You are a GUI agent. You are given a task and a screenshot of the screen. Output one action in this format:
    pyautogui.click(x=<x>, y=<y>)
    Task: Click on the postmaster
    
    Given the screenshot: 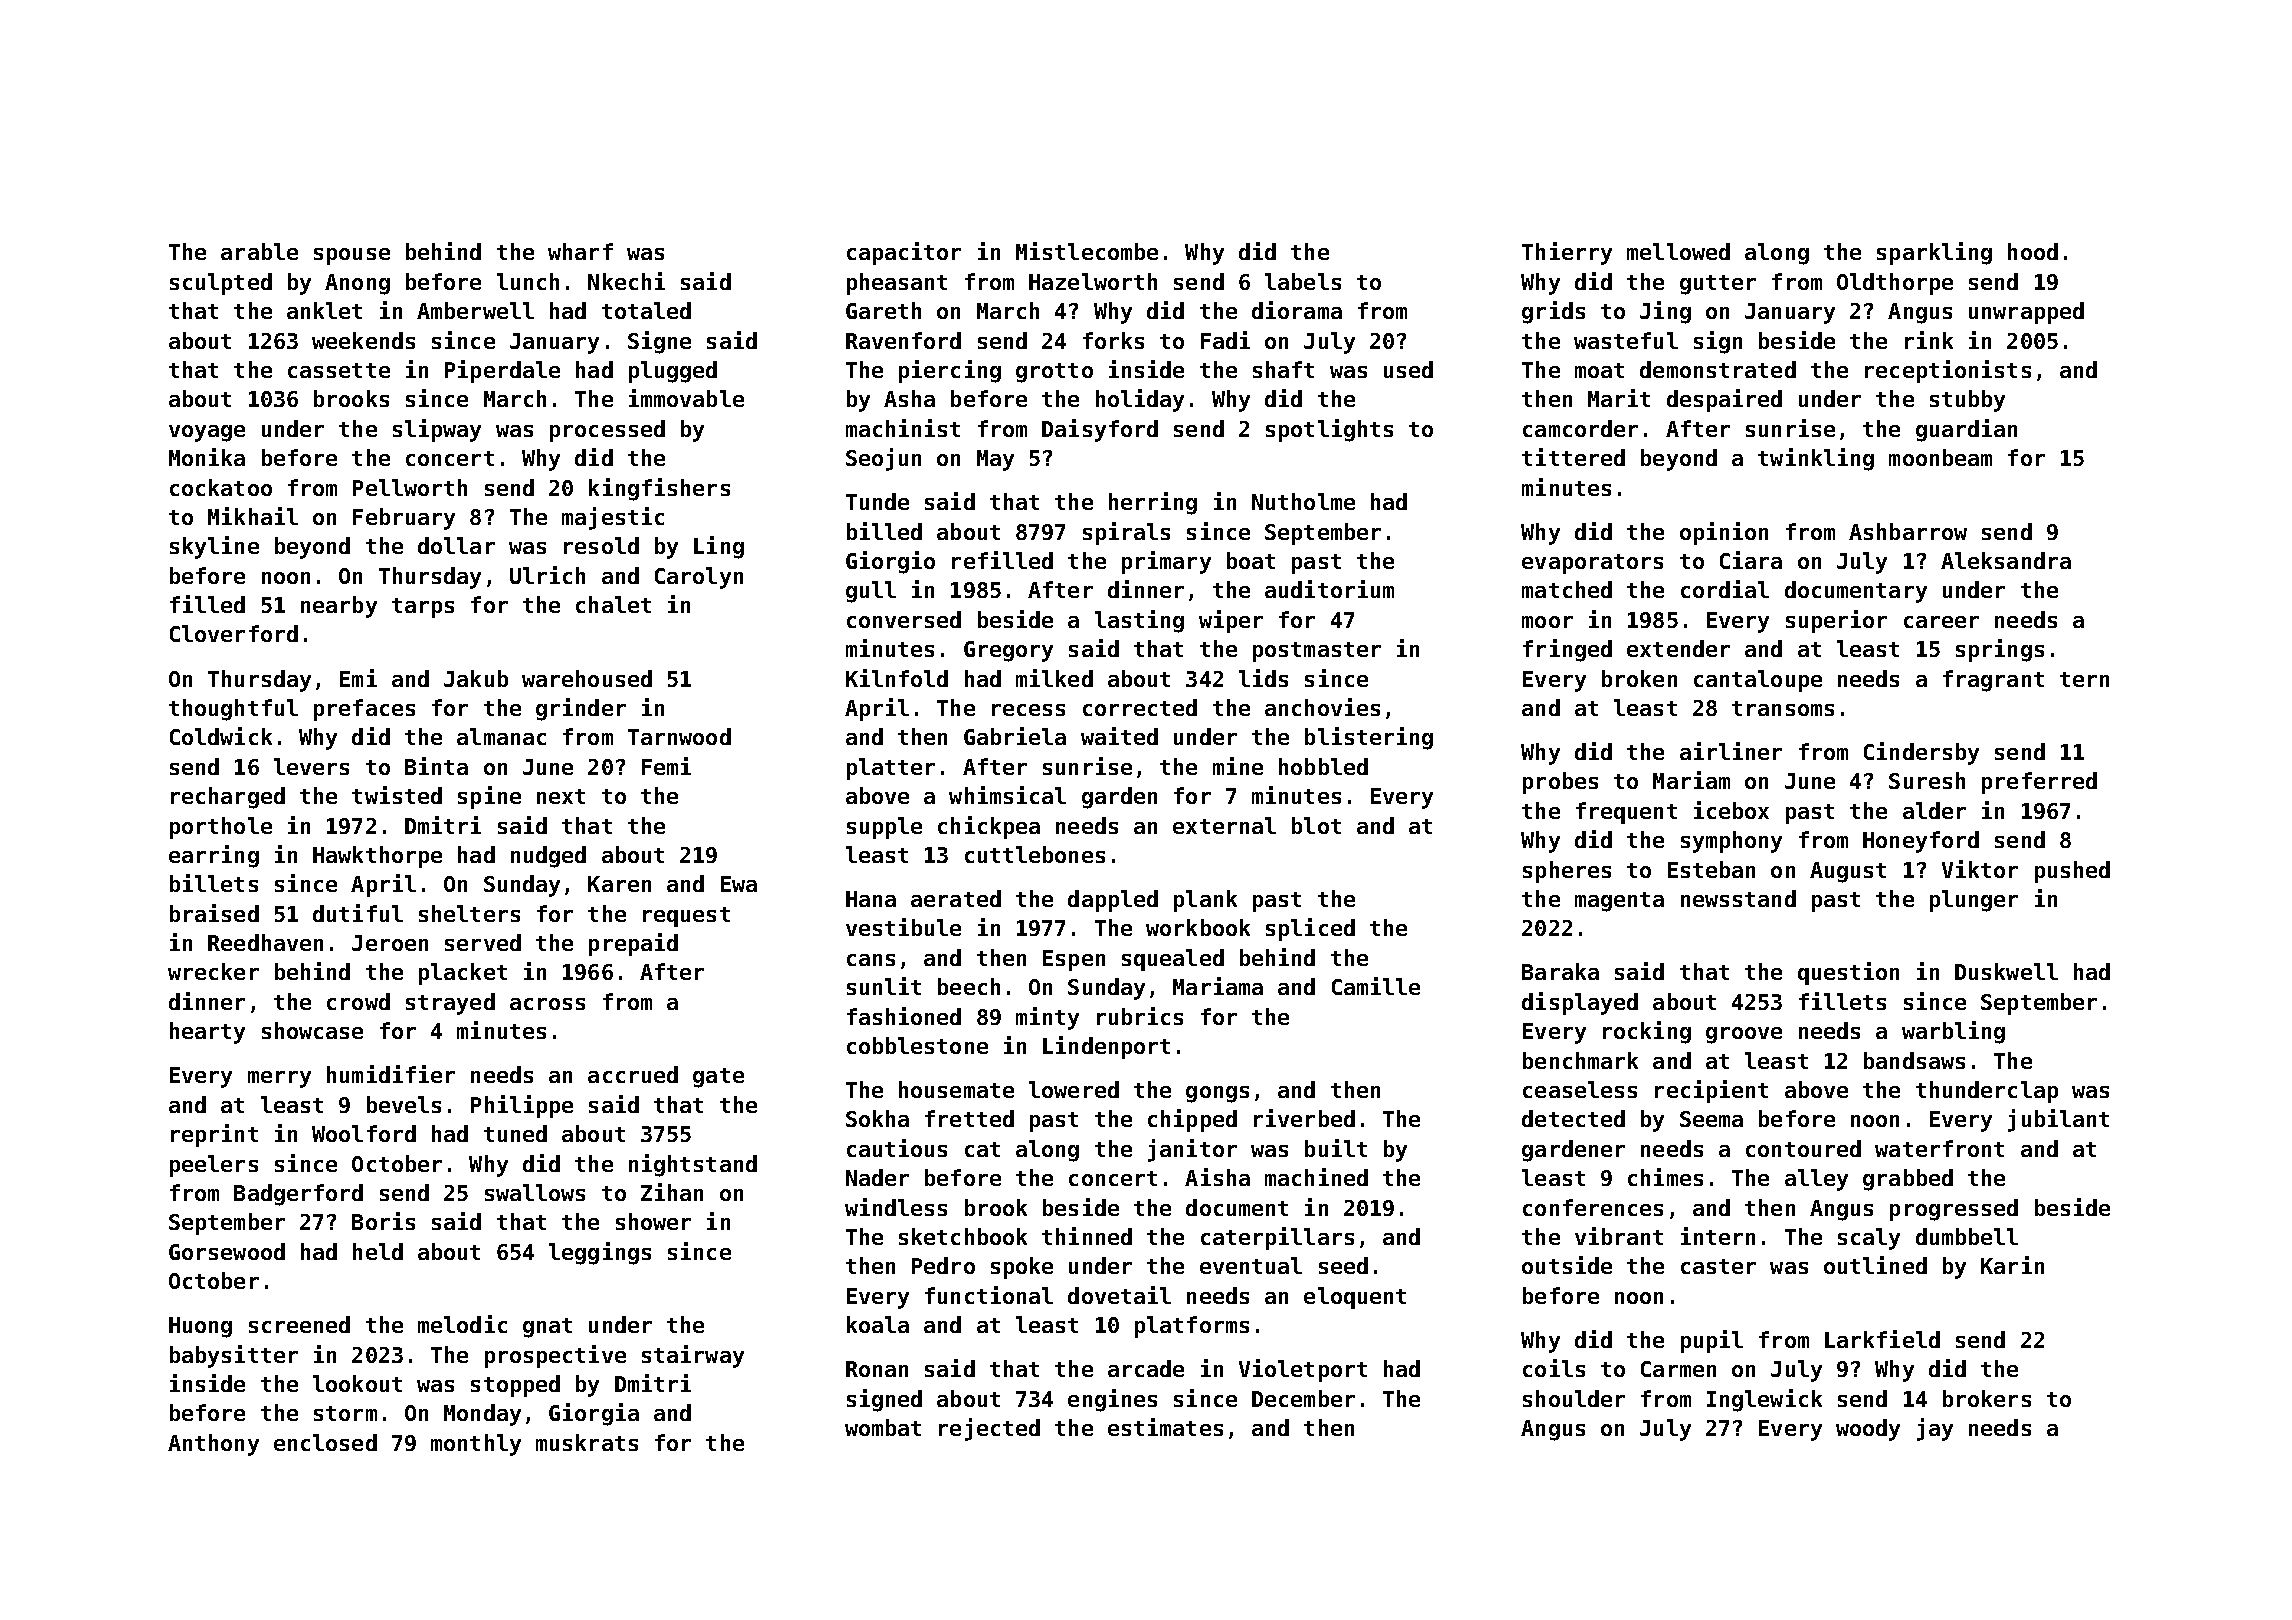 What is the action you would take?
    pyautogui.click(x=1317, y=652)
